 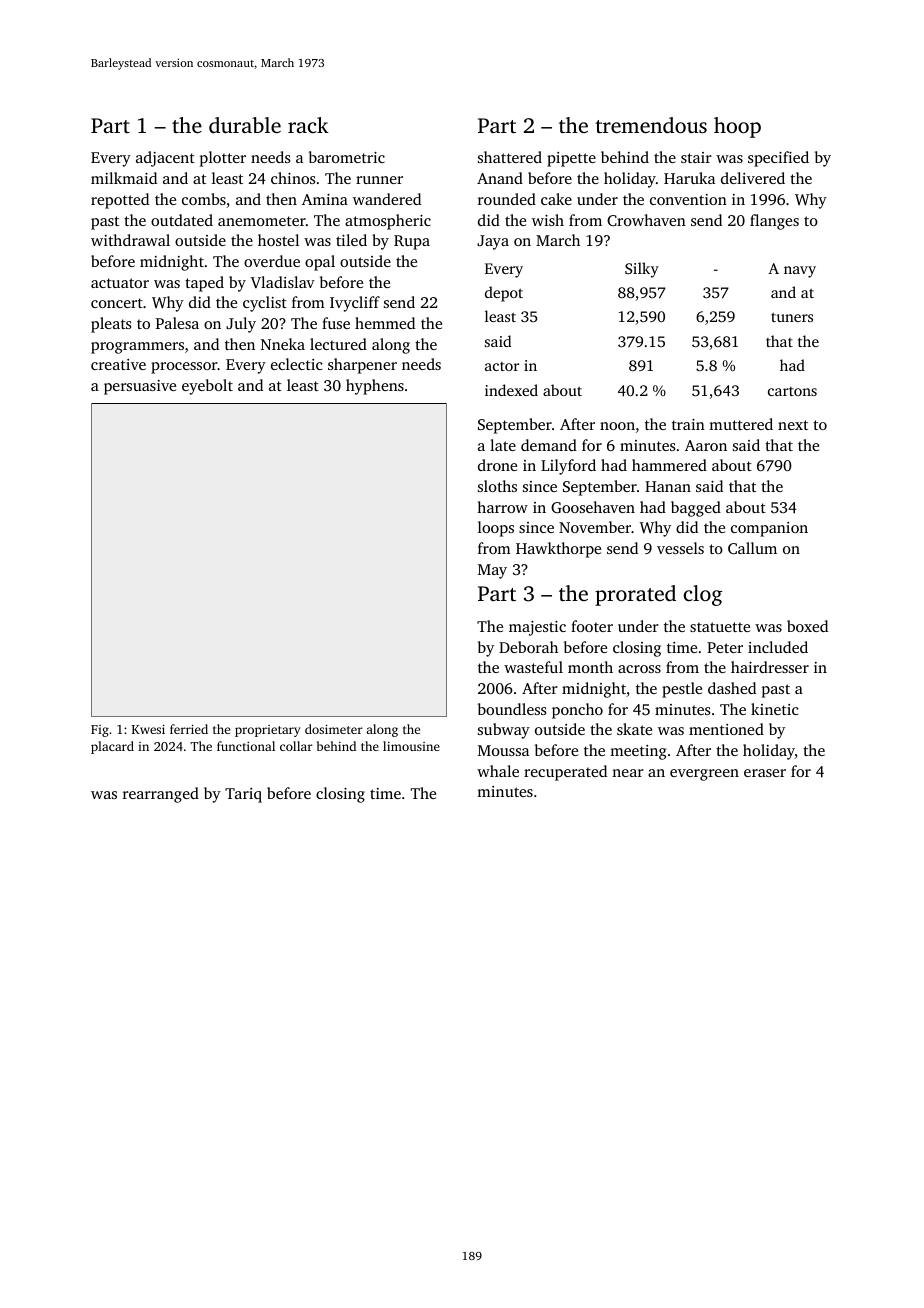 What do you see at coordinates (800, 272) in the image?
I see `navy` at bounding box center [800, 272].
